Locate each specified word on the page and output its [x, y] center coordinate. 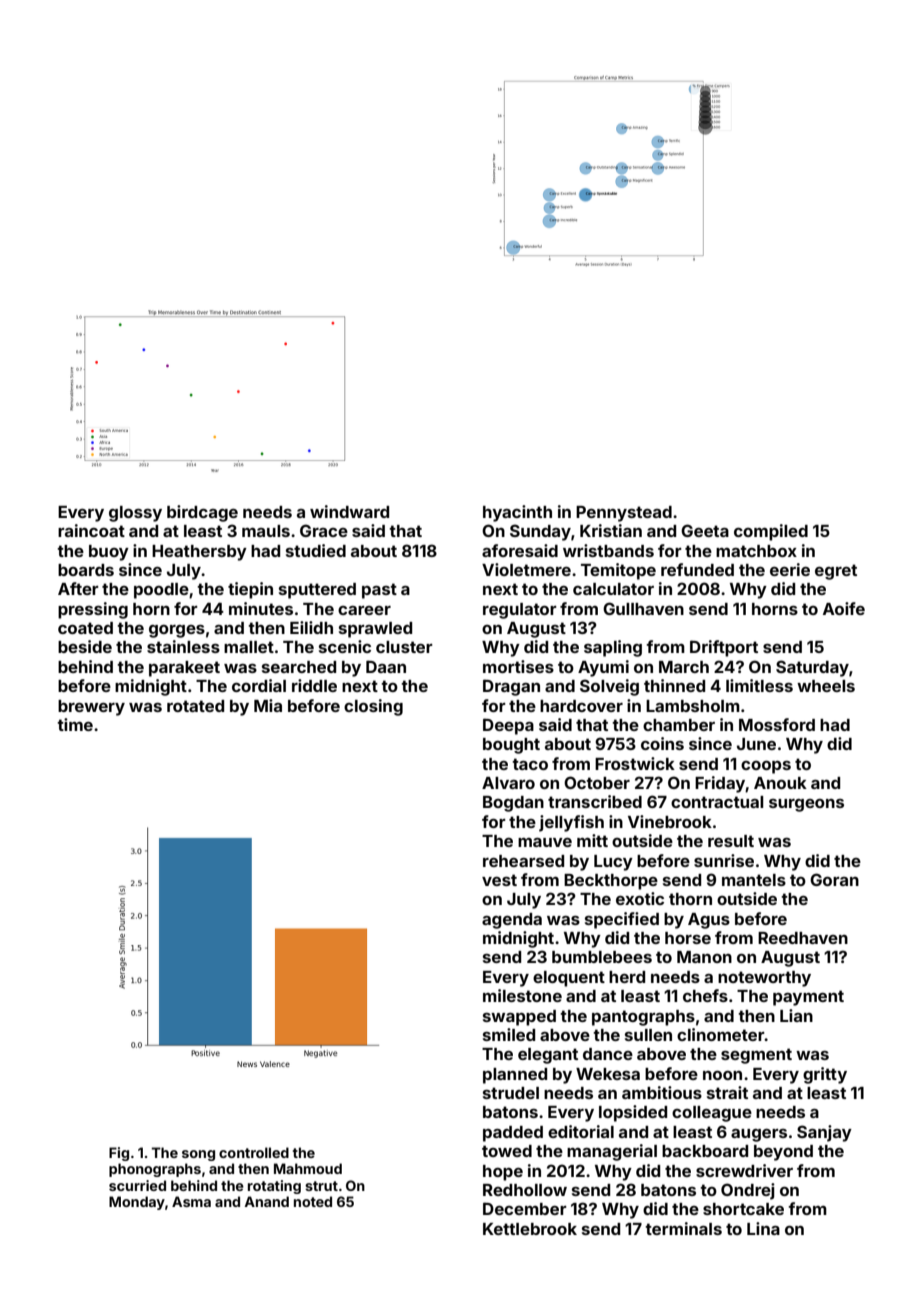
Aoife [844, 608]
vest [499, 880]
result [731, 841]
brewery [91, 708]
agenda [512, 921]
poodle [161, 591]
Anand [266, 1201]
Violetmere [526, 569]
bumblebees [602, 957]
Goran [834, 879]
